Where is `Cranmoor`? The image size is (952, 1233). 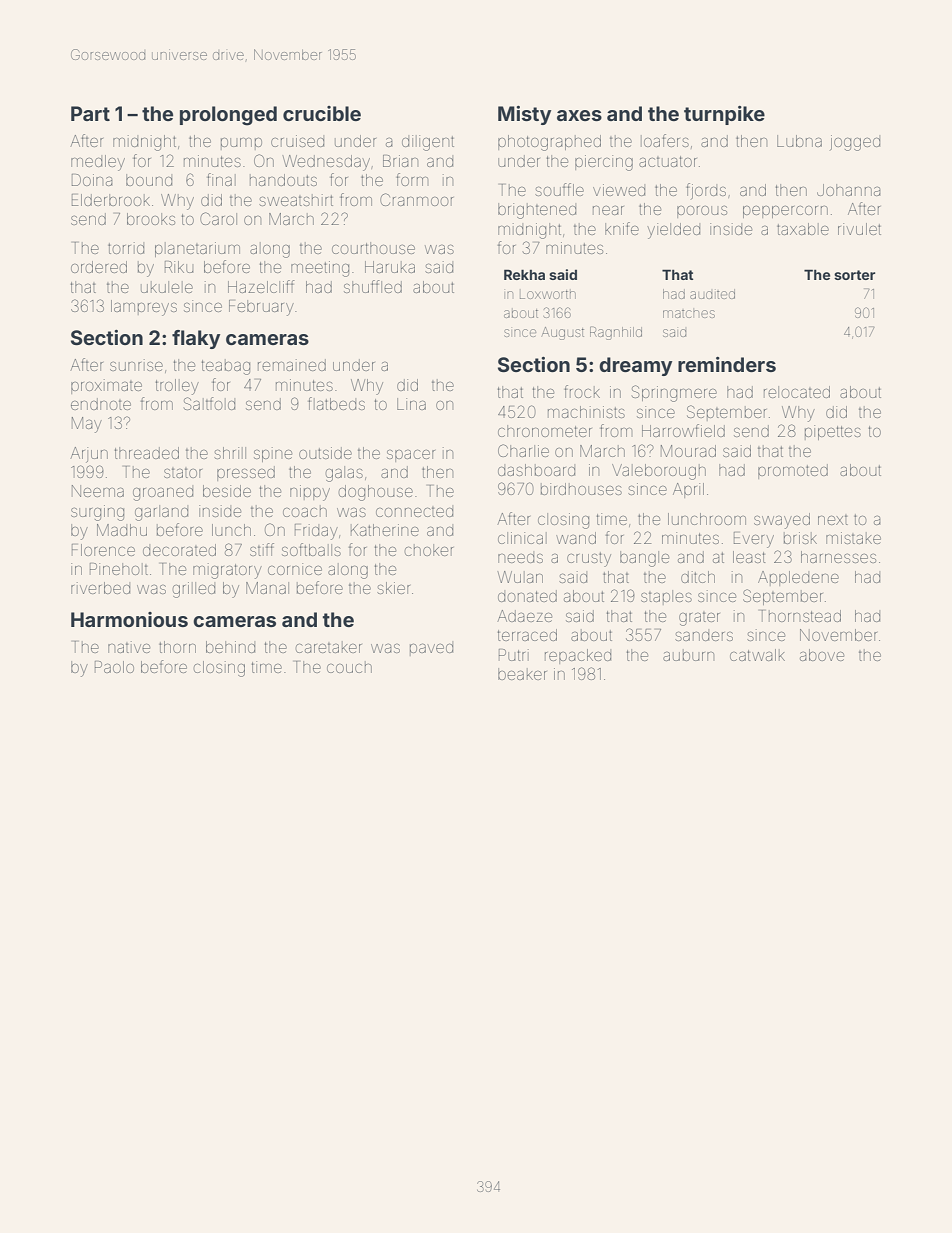 Cranmoor is located at coordinates (417, 199).
